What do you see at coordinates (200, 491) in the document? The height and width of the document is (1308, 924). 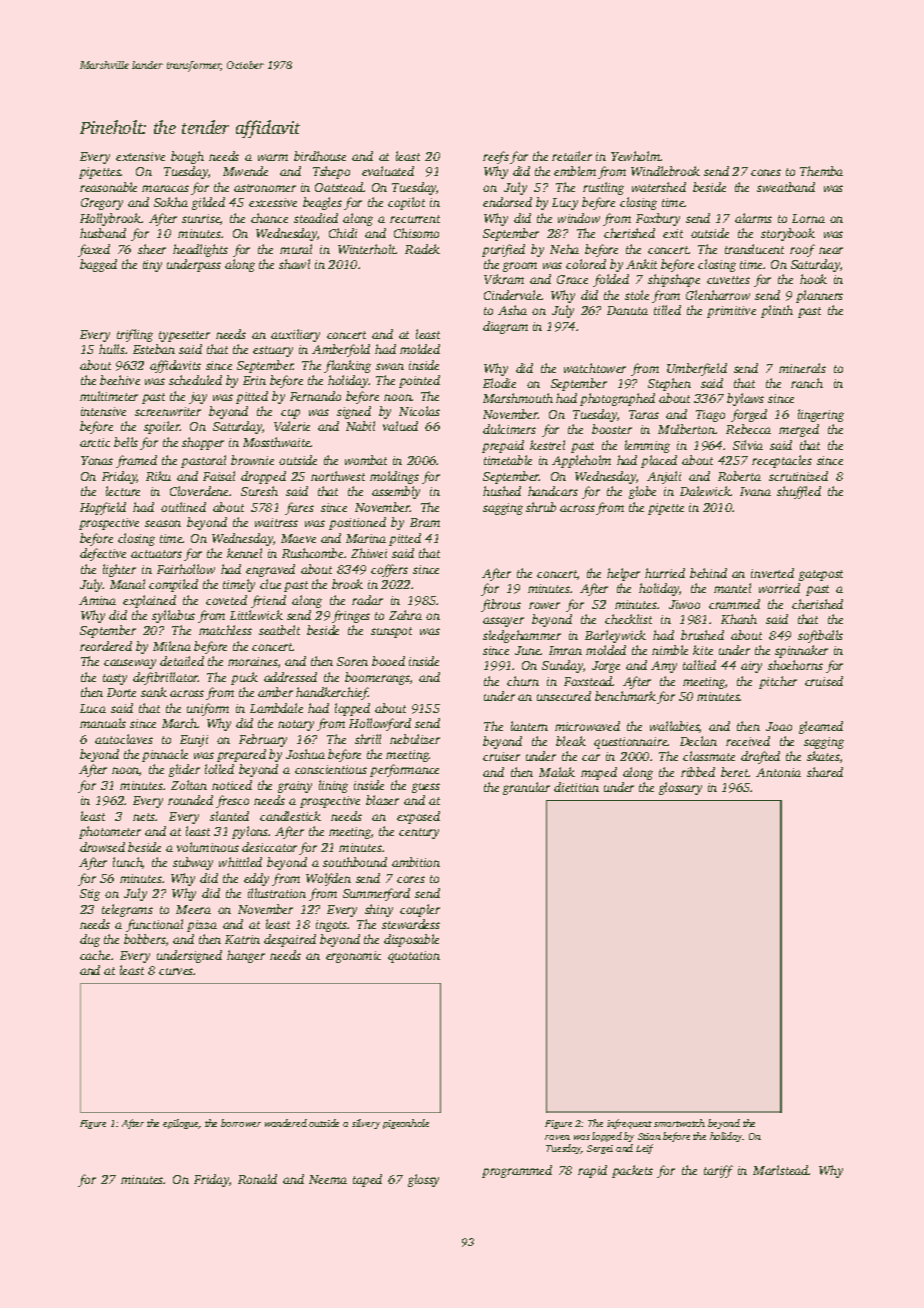 I see `Cloverdene` at bounding box center [200, 491].
